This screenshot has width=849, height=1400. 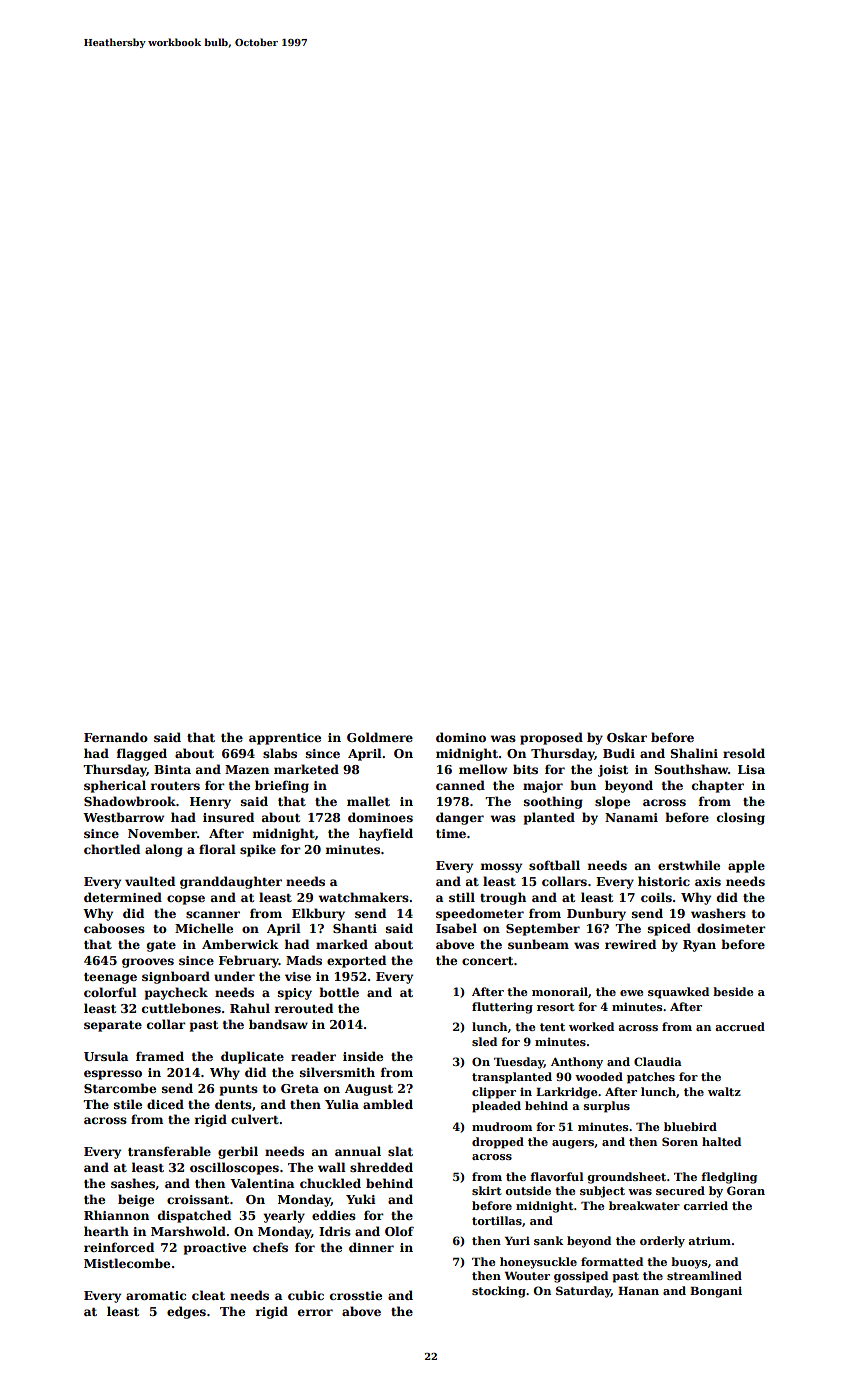 I want to click on coils, so click(x=656, y=897).
